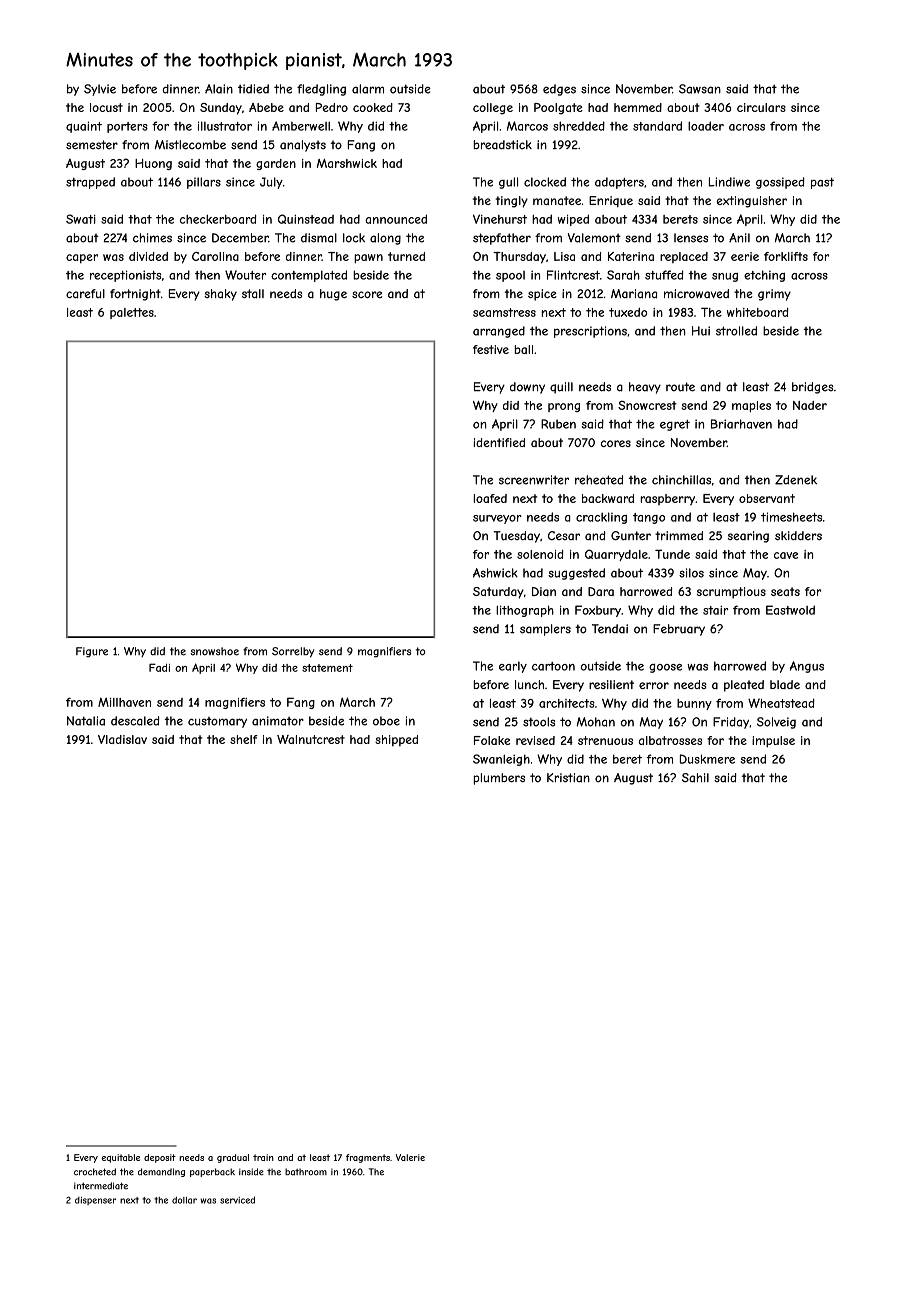 This screenshot has height=1316, width=908. I want to click on Sahil, so click(695, 778).
